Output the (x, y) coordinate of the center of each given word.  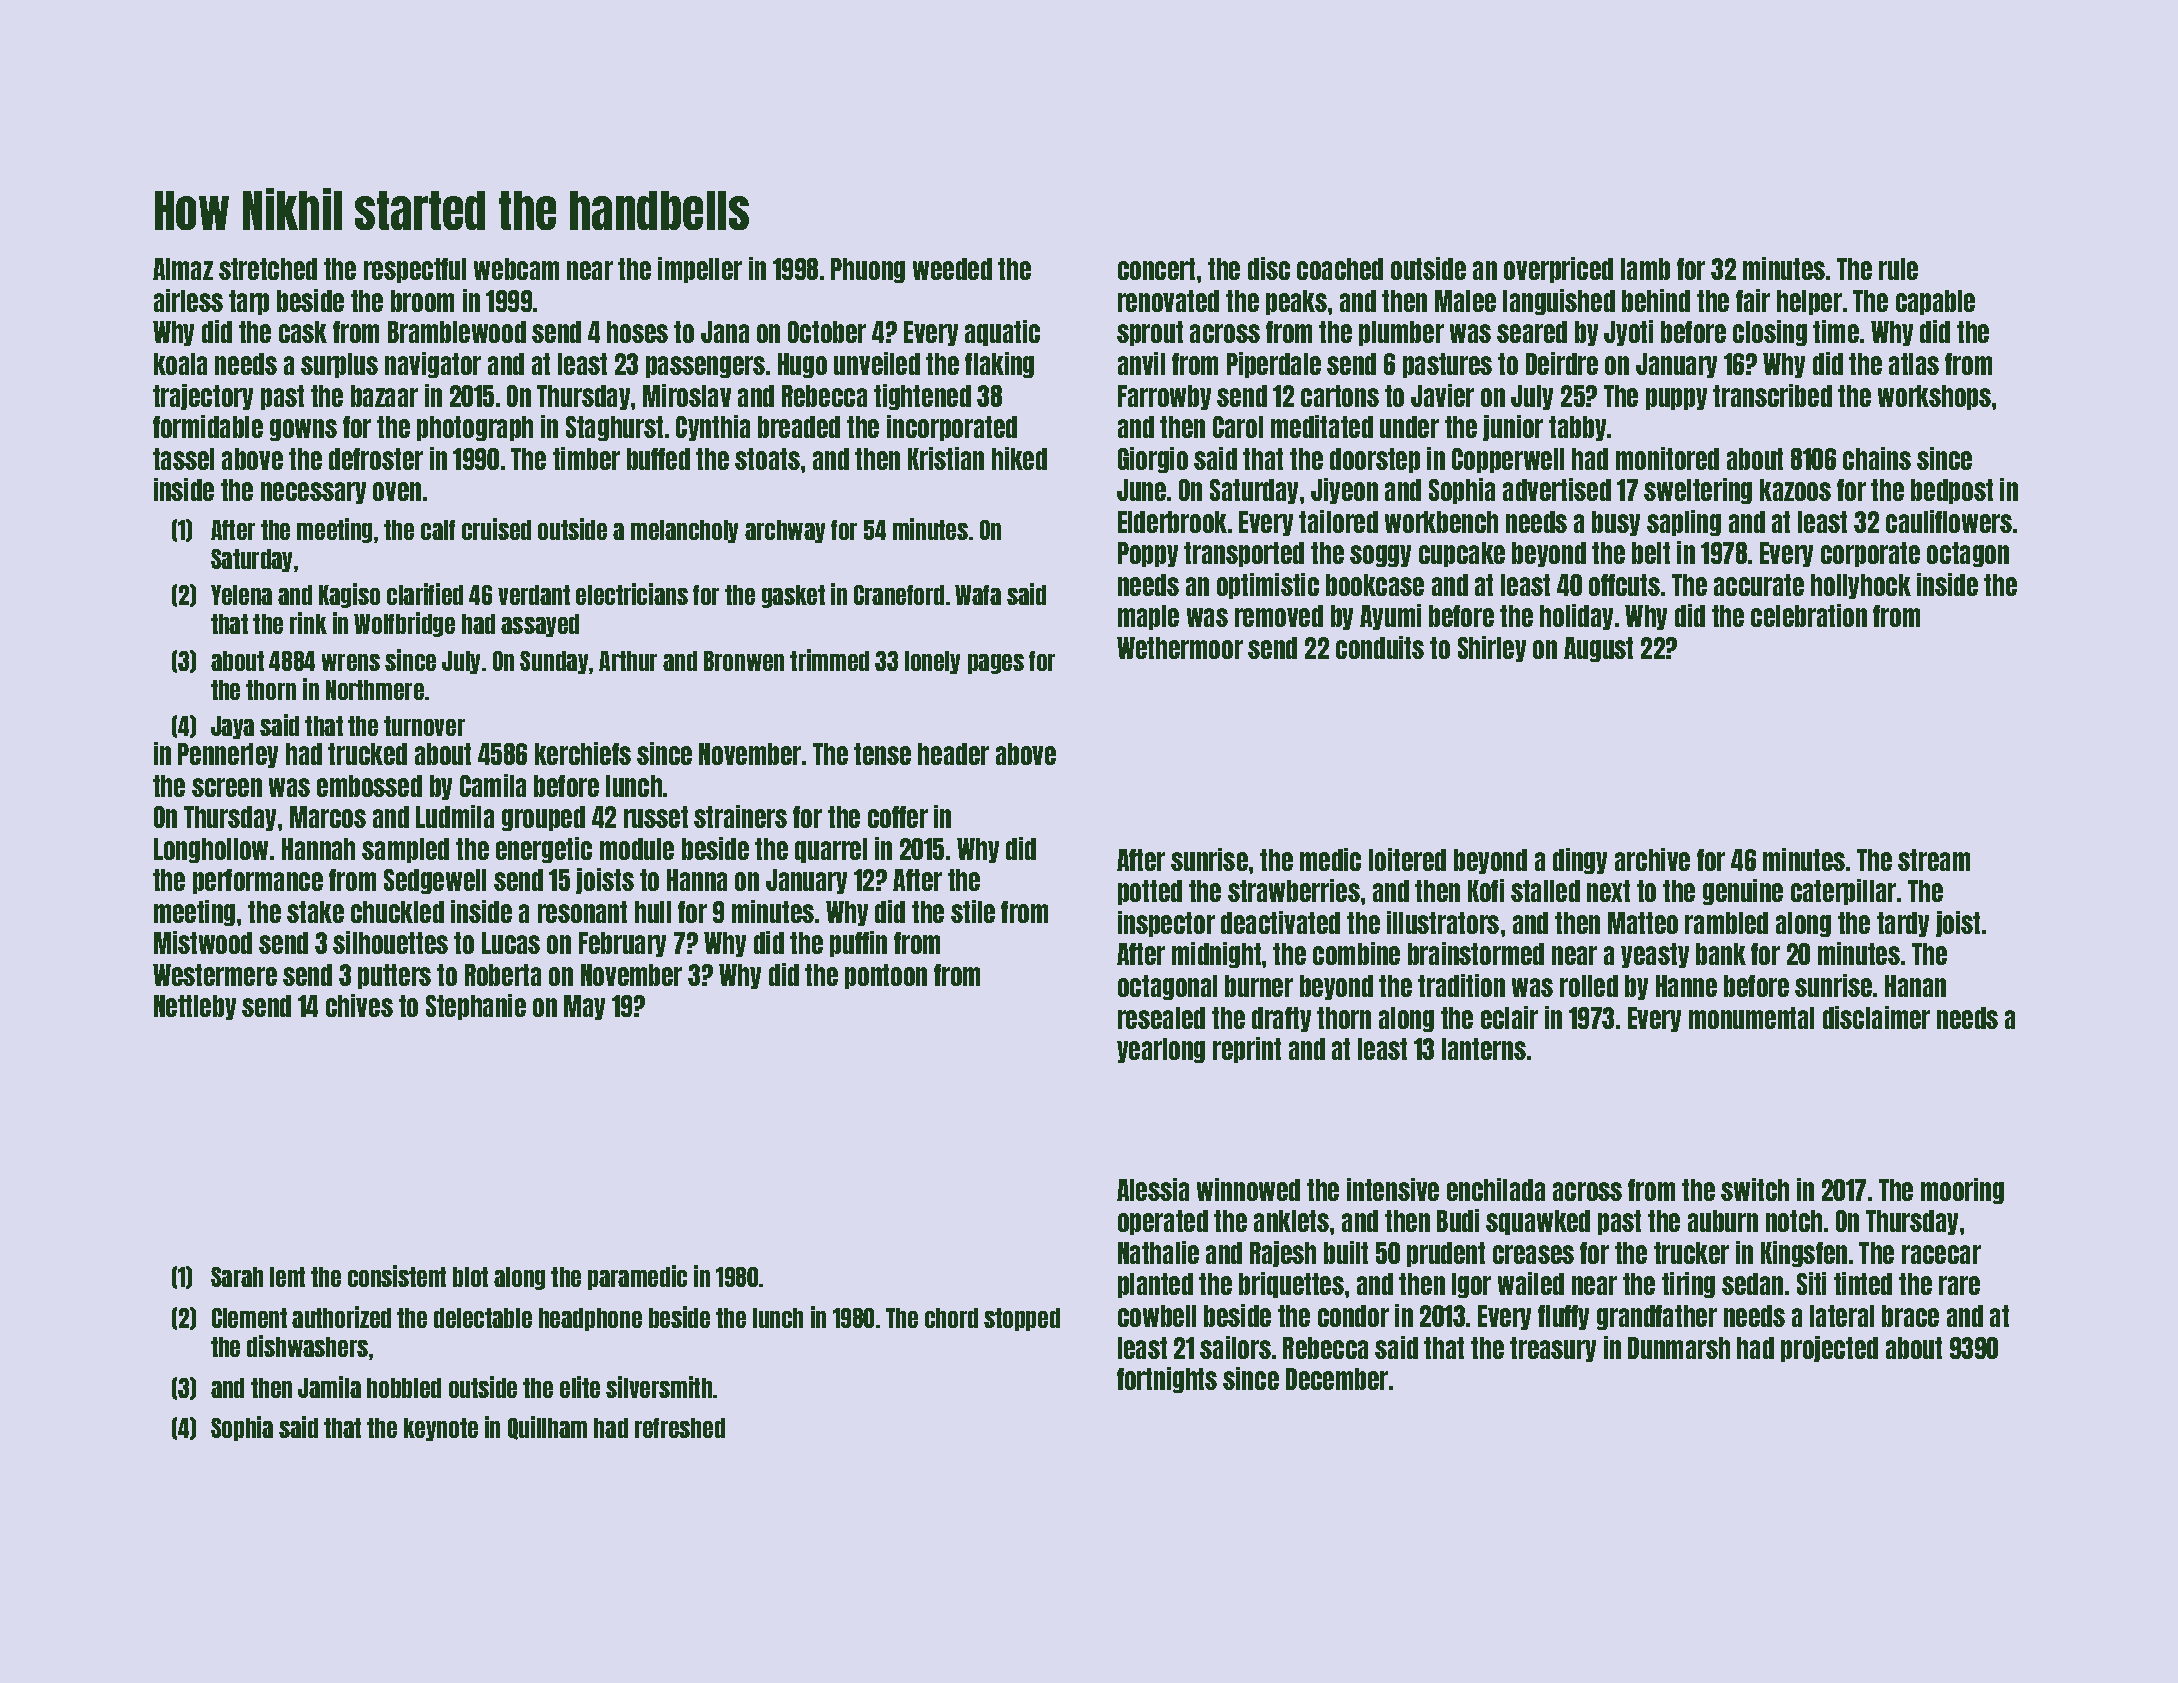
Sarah (237, 1277)
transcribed (1772, 395)
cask (303, 332)
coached (1340, 269)
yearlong (1161, 1050)
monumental (1751, 1018)
